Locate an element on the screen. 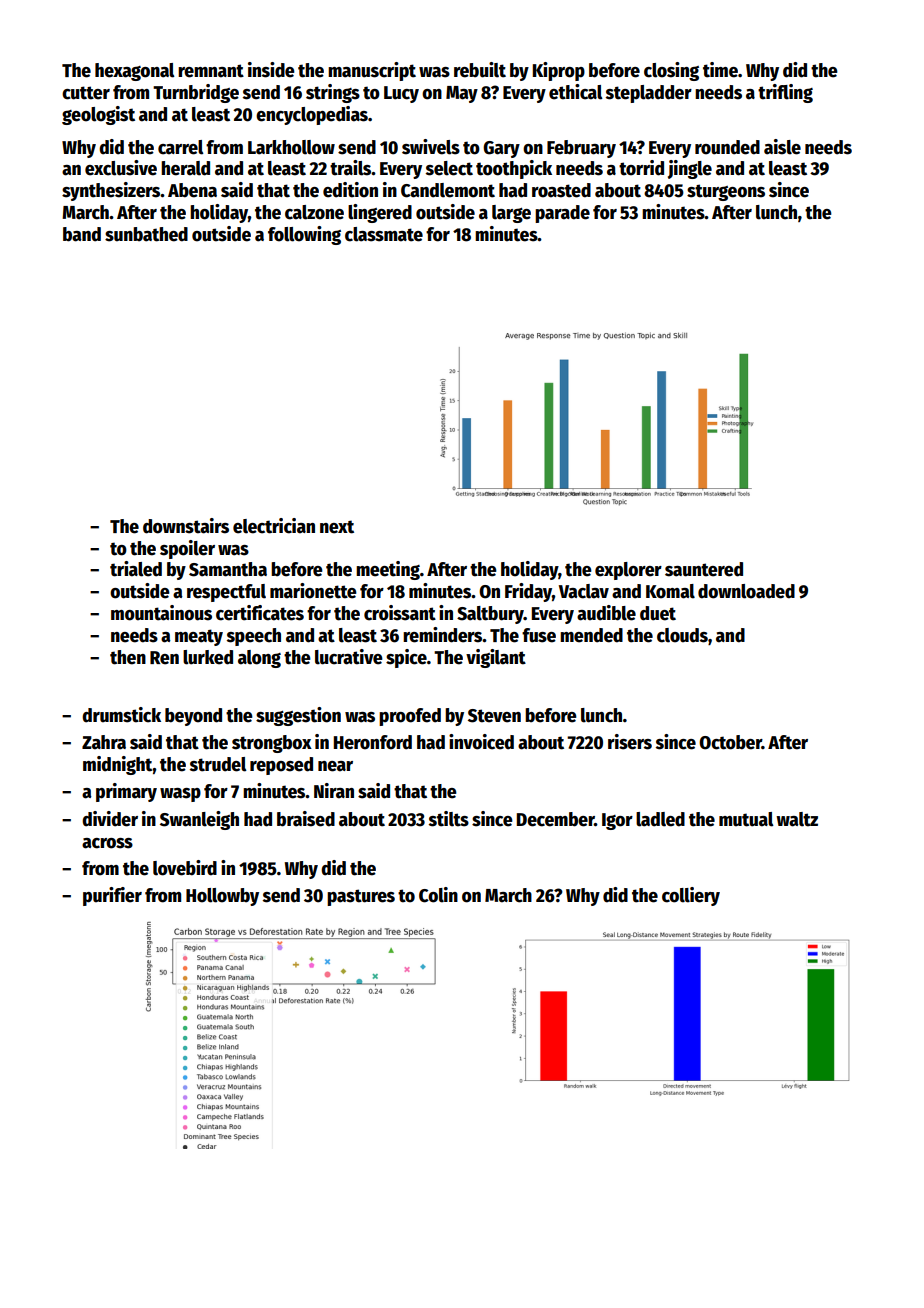  downstairs is located at coordinates (186, 526).
